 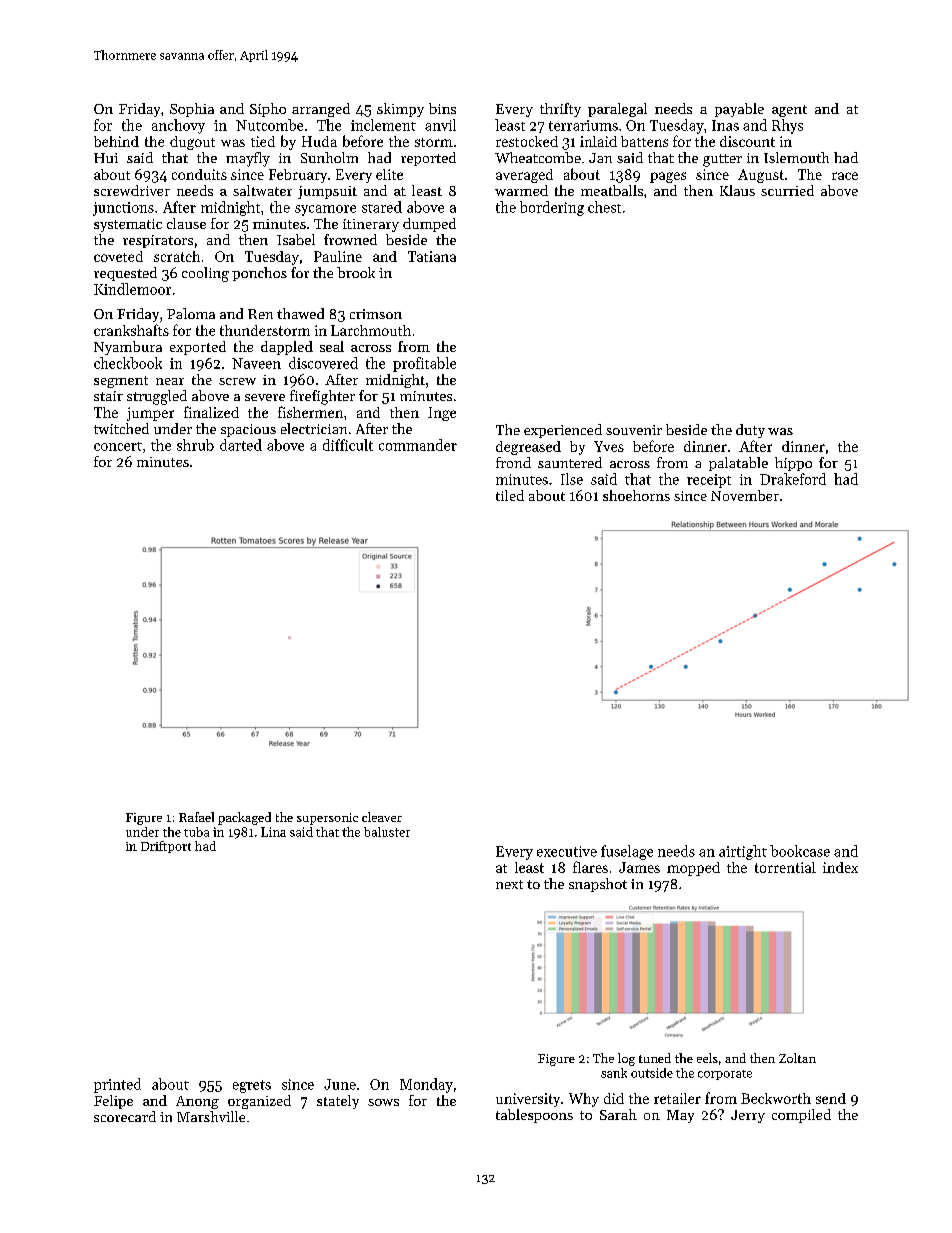 I want to click on index, so click(x=840, y=867).
